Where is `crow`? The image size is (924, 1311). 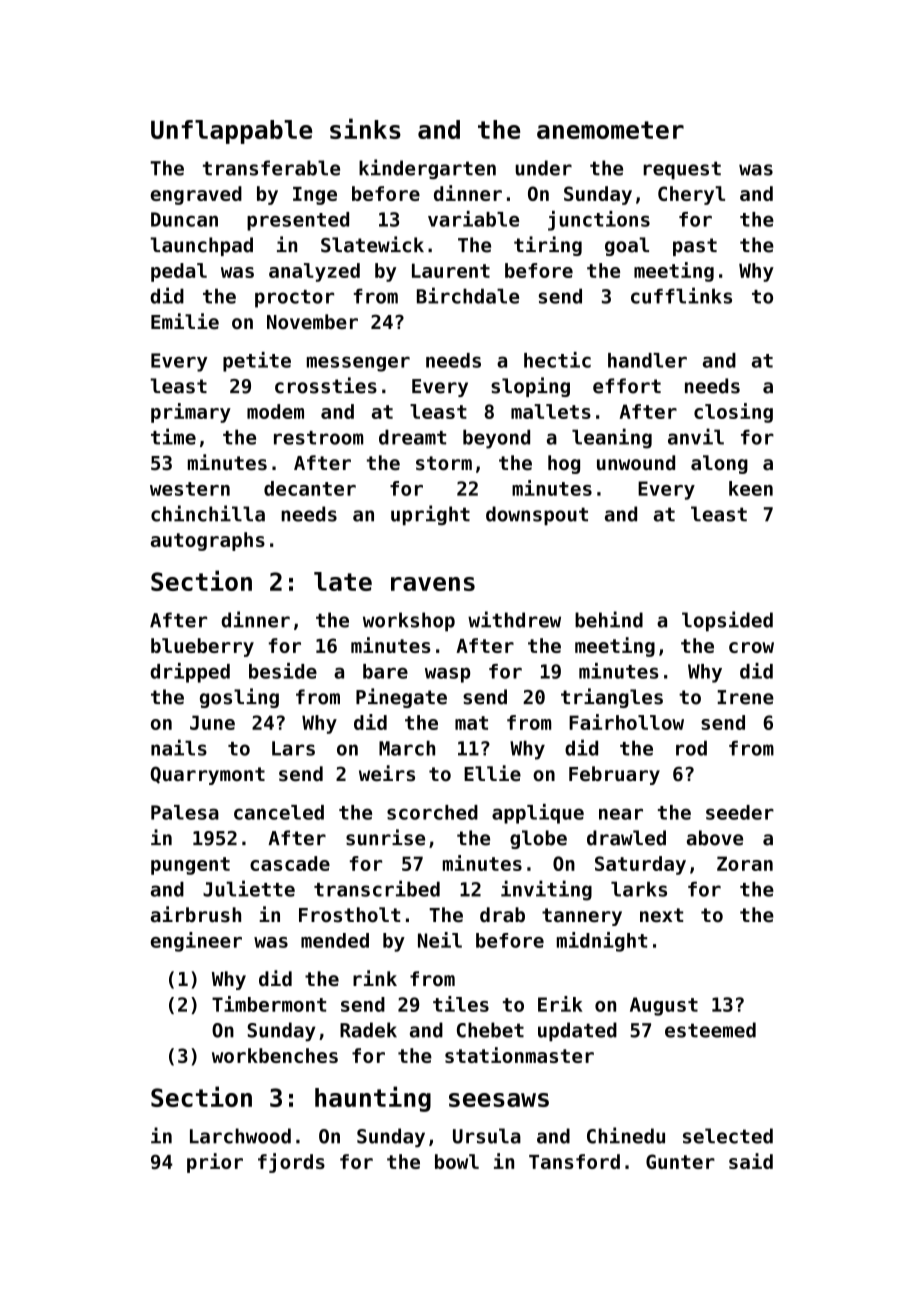
crow is located at coordinates (751, 647).
